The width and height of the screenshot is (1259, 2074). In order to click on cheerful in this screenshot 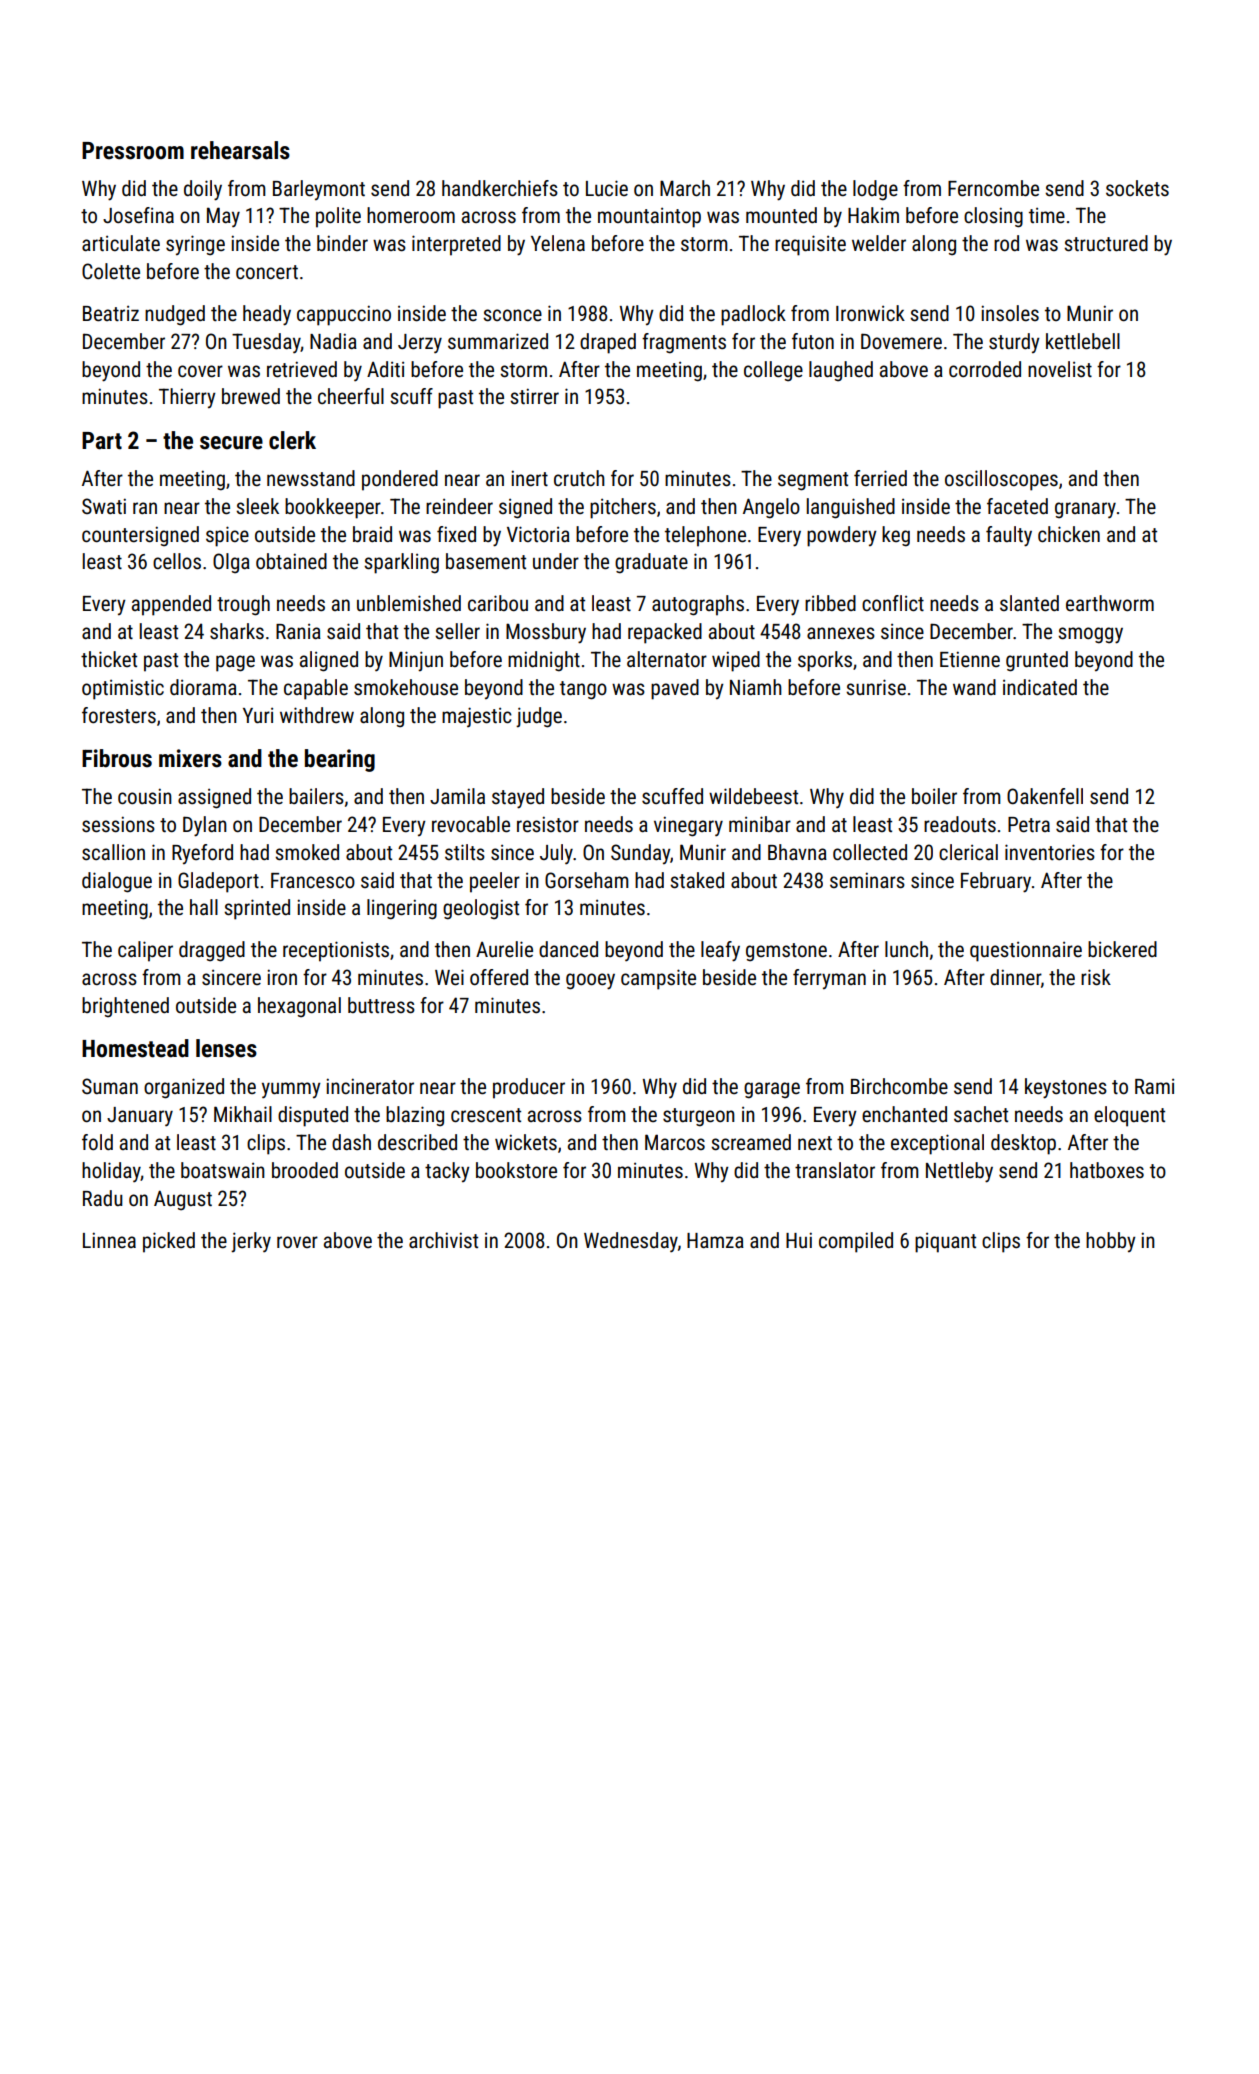, I will do `click(351, 396)`.
